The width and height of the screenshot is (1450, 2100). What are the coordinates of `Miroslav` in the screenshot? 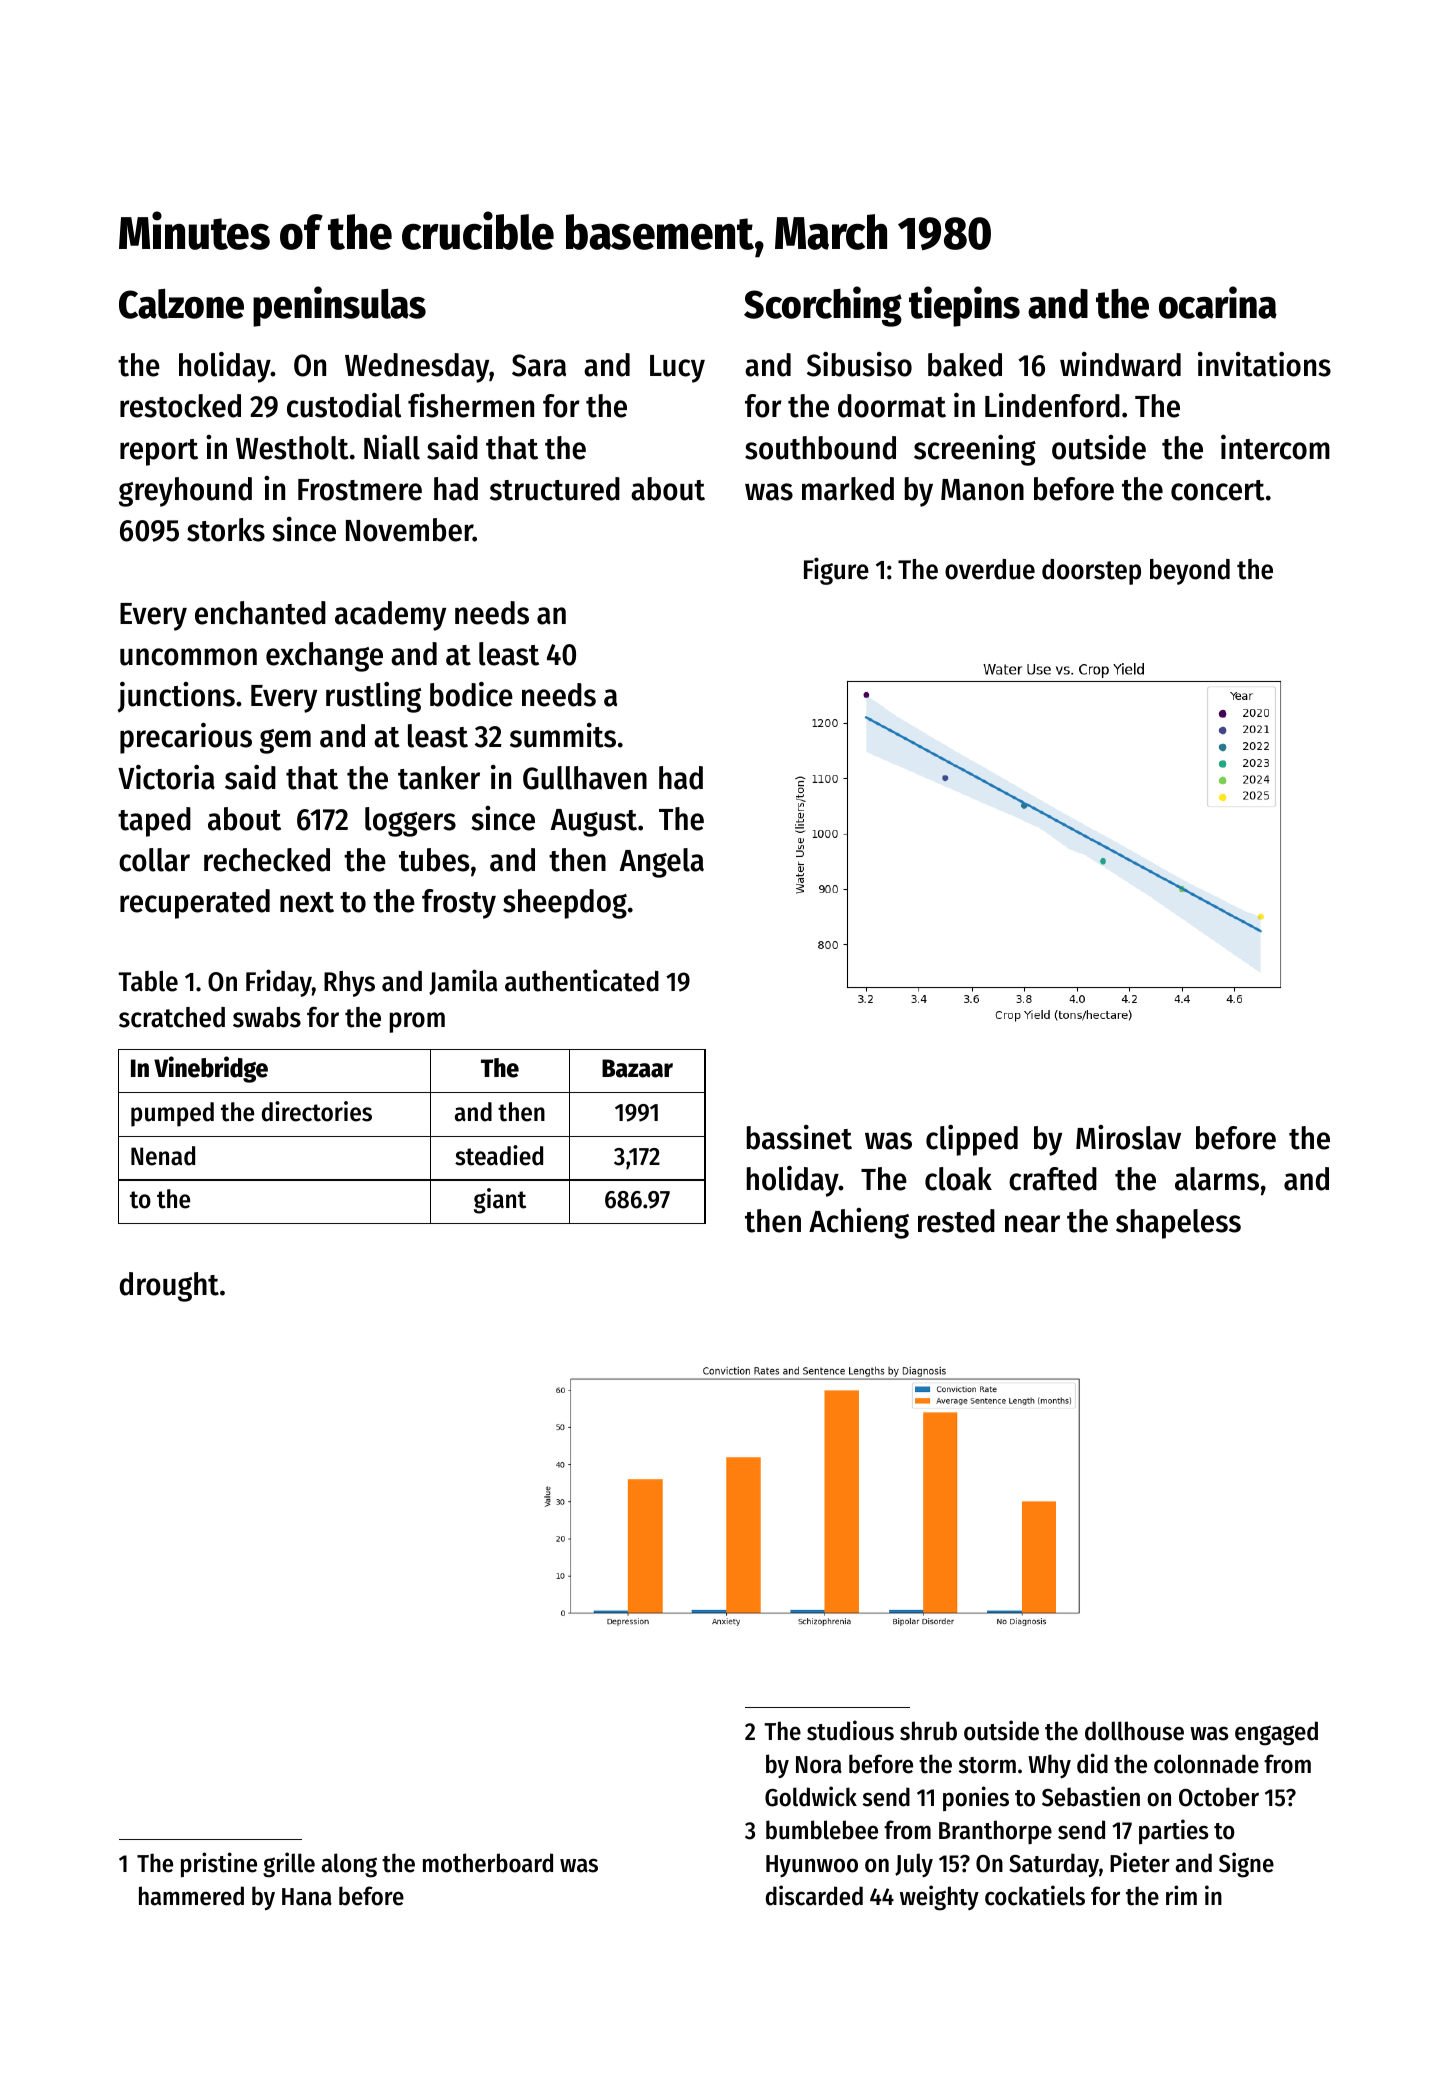 It's located at (1128, 1137).
